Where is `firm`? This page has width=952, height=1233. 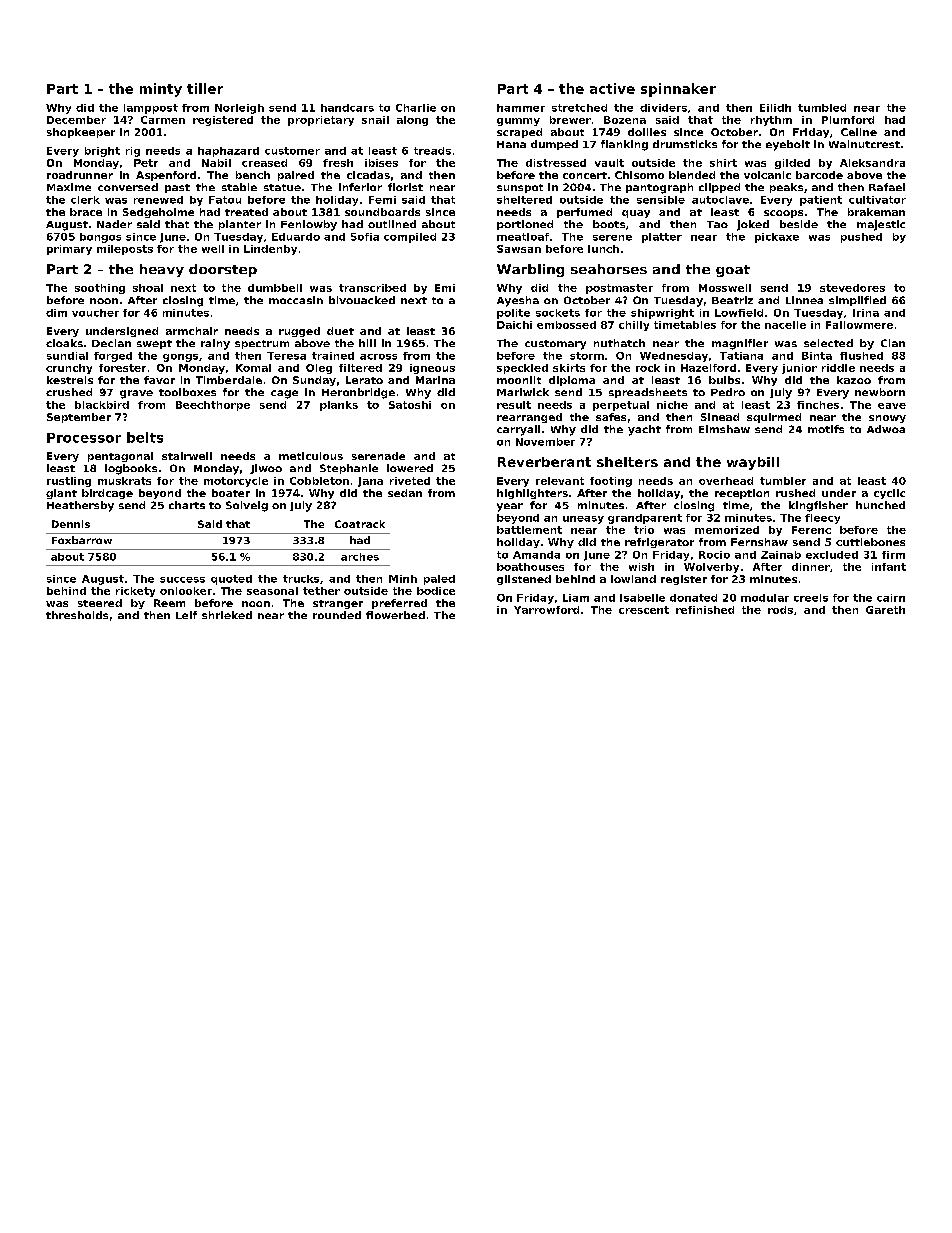 firm is located at coordinates (893, 555).
